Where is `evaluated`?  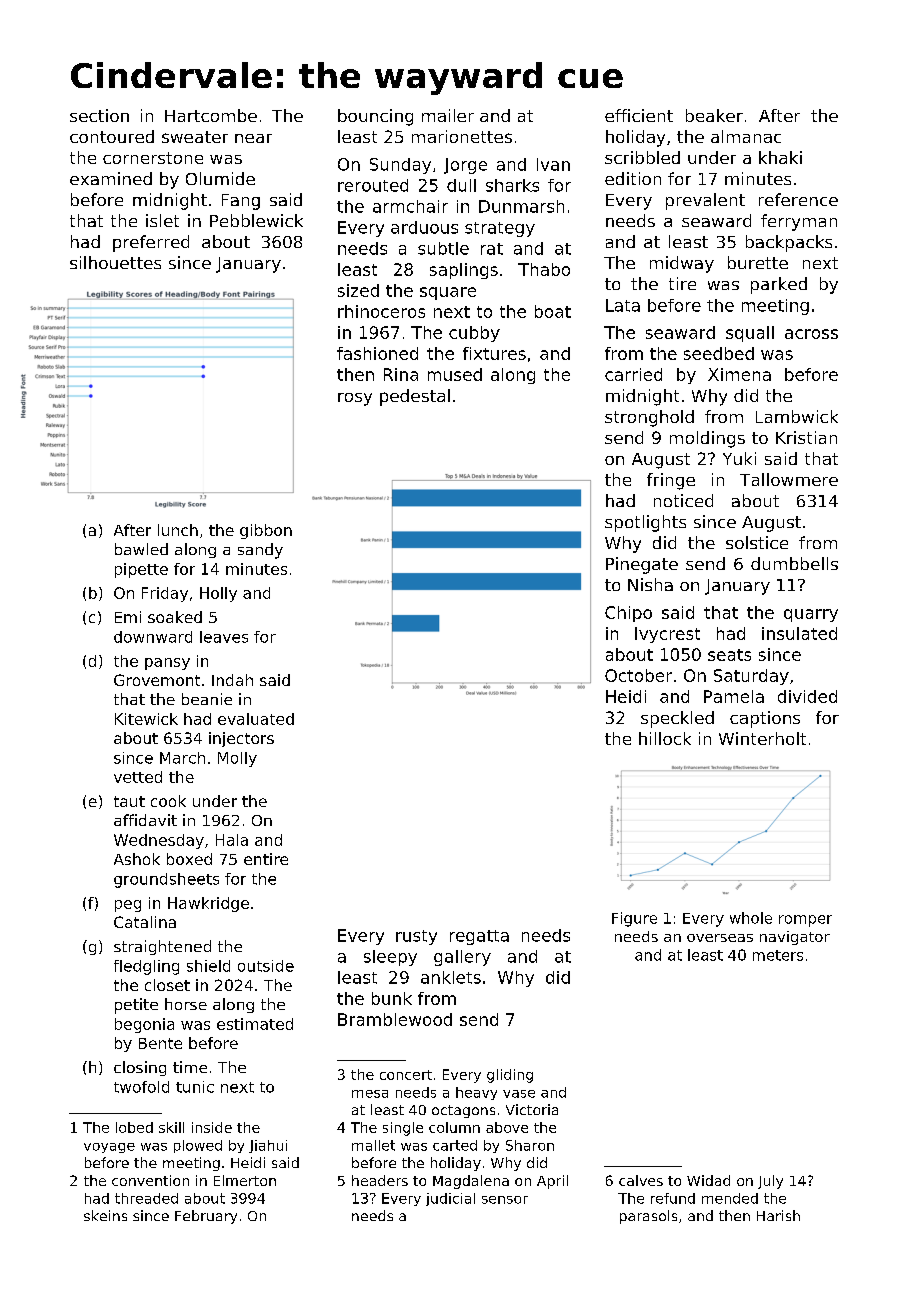
evaluated is located at coordinates (256, 719).
